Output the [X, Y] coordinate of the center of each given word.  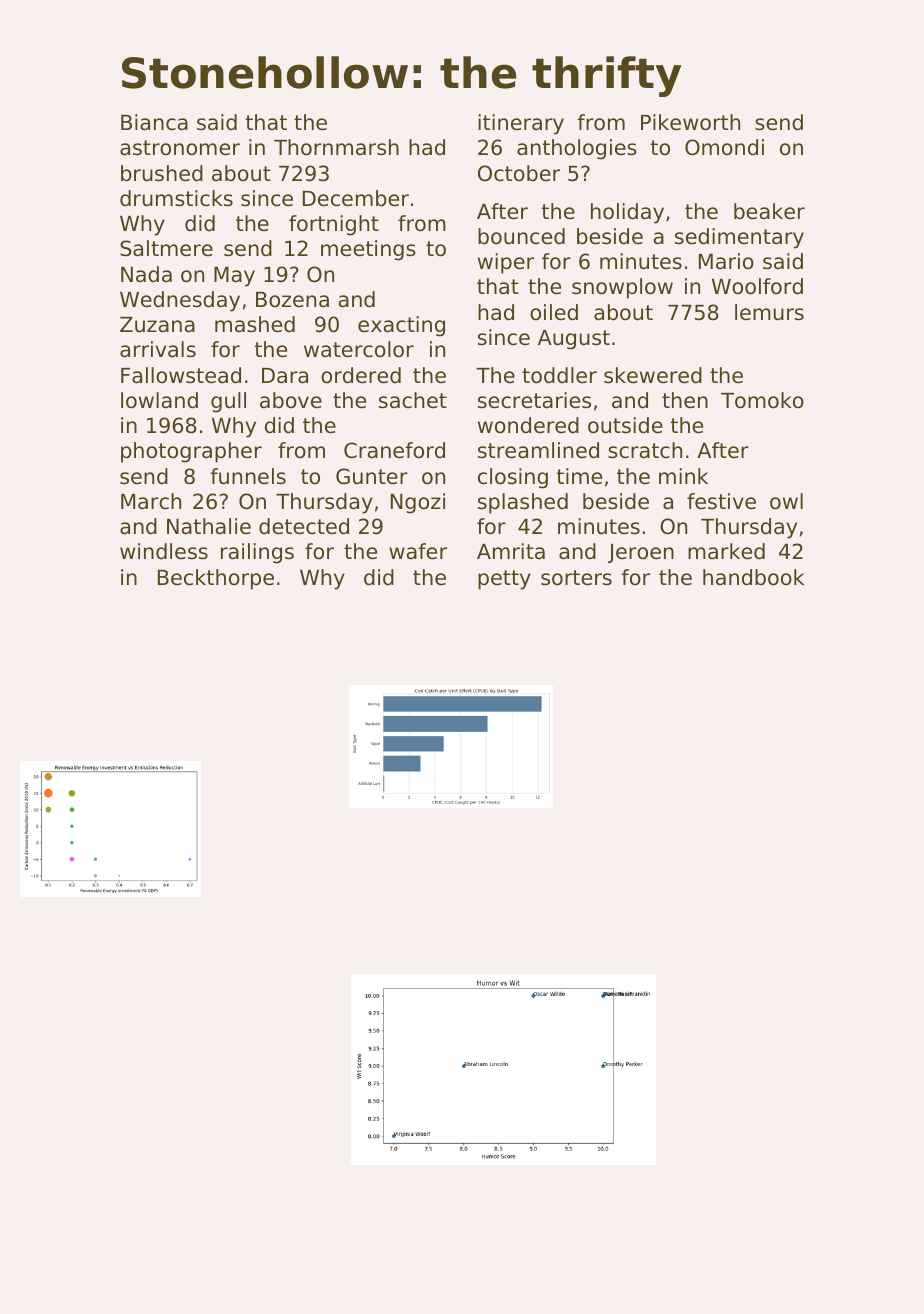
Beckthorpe [216, 579]
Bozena [292, 300]
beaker [769, 211]
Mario [726, 261]
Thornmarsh [336, 147]
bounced [521, 236]
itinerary [521, 124]
